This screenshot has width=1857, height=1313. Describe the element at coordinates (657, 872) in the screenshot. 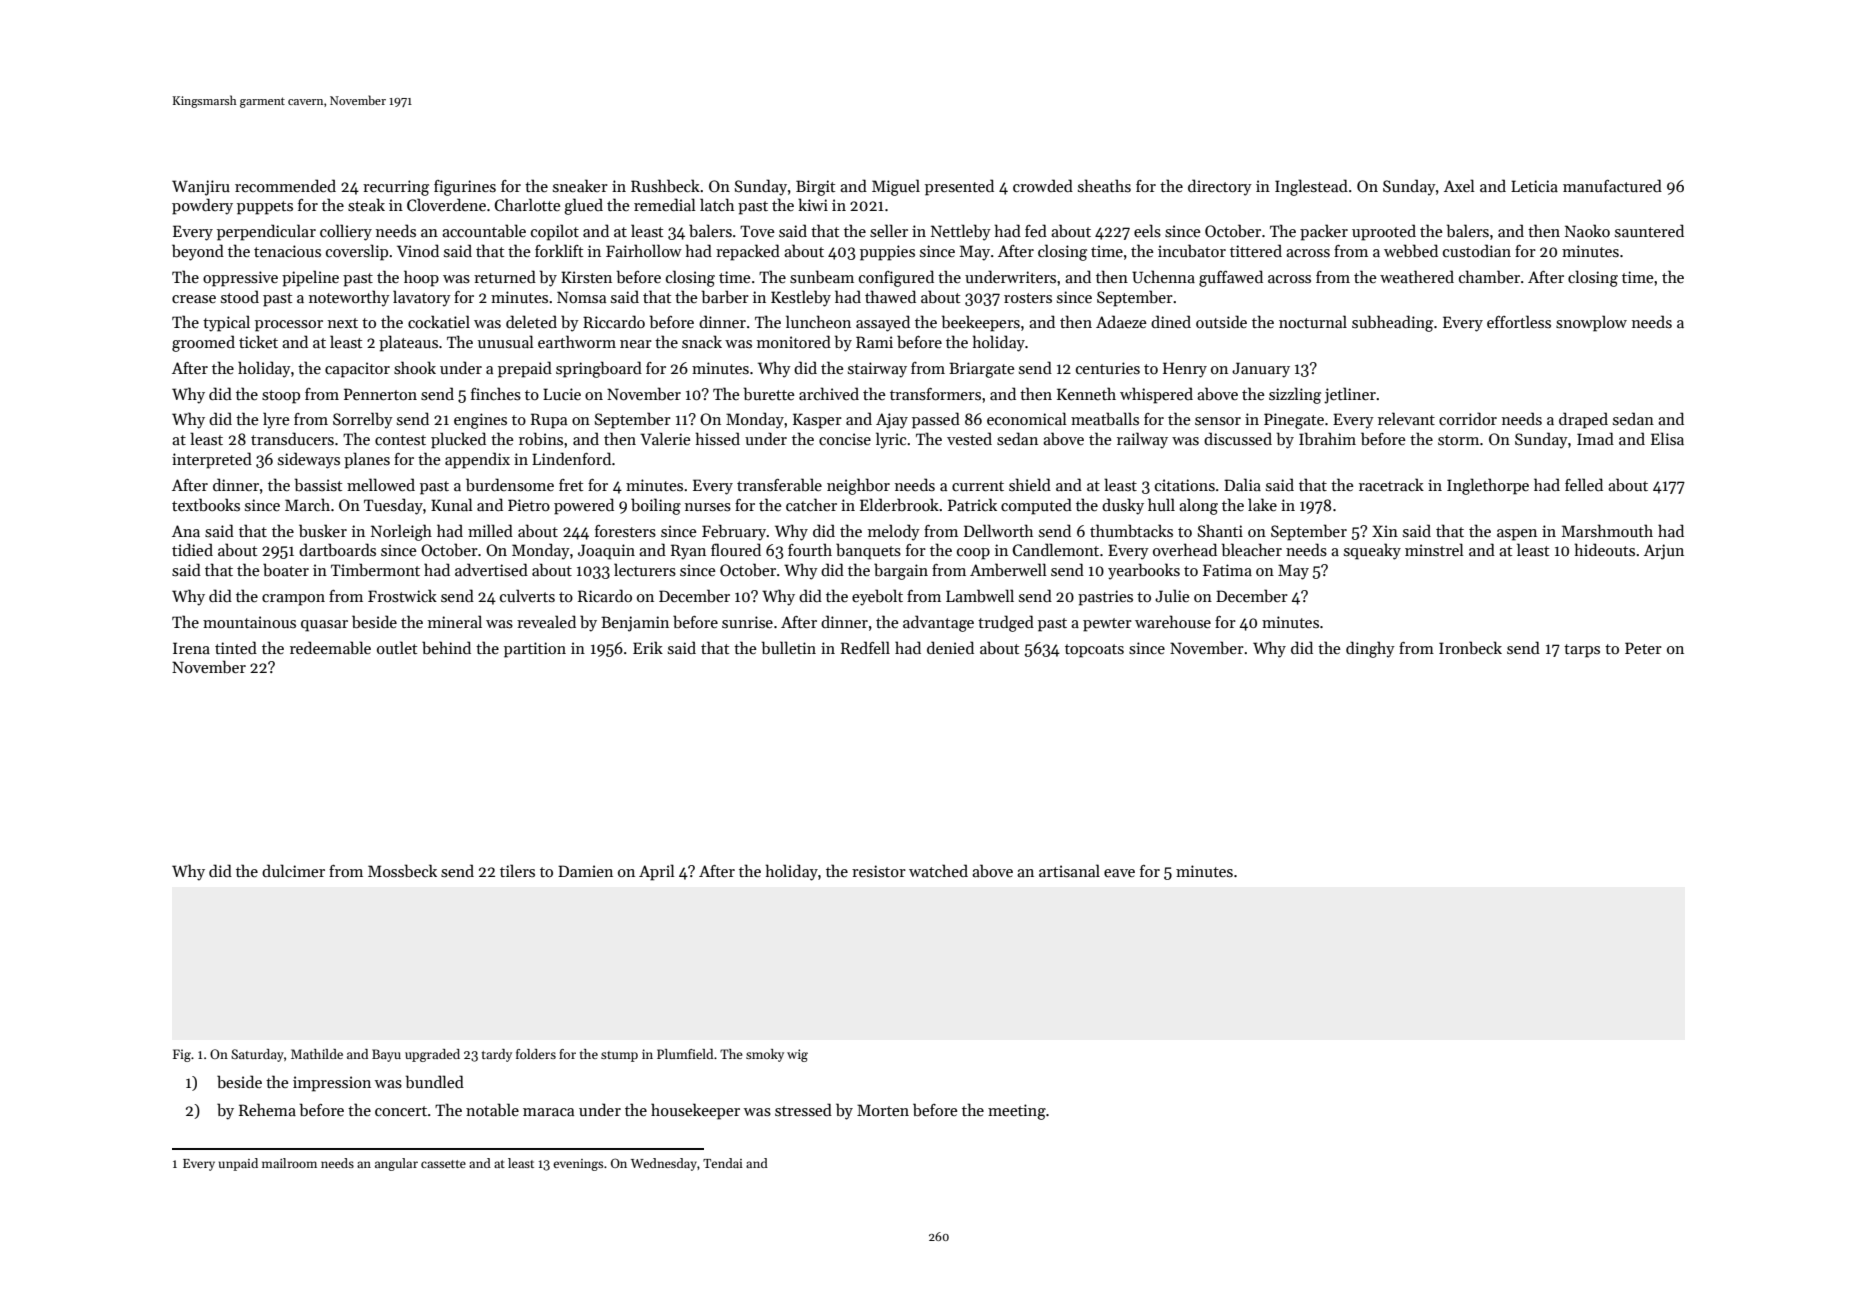

I see `April` at that location.
